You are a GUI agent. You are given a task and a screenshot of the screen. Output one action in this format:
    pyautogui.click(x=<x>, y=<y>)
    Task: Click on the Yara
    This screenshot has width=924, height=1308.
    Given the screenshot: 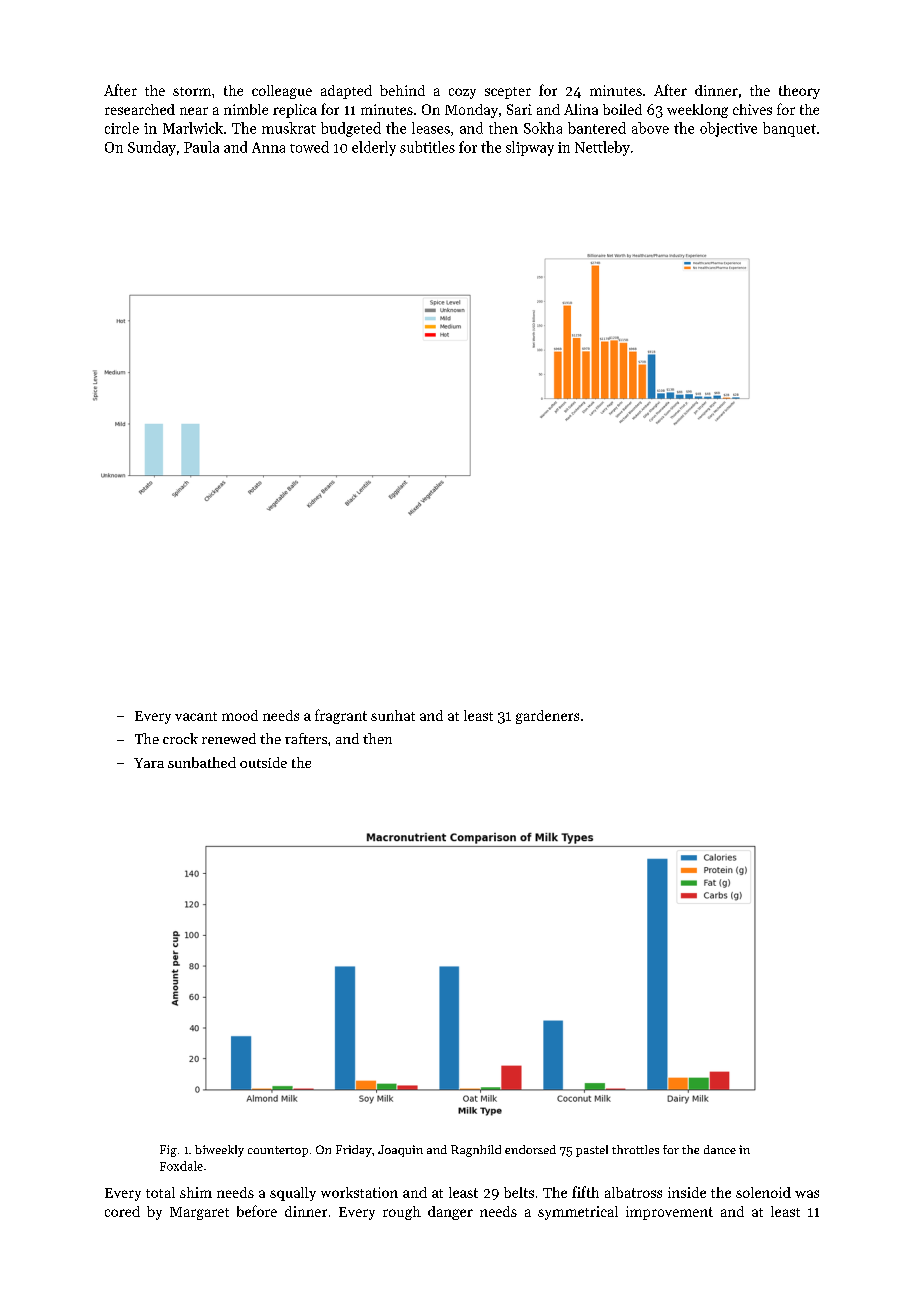 What is the action you would take?
    pyautogui.click(x=149, y=763)
